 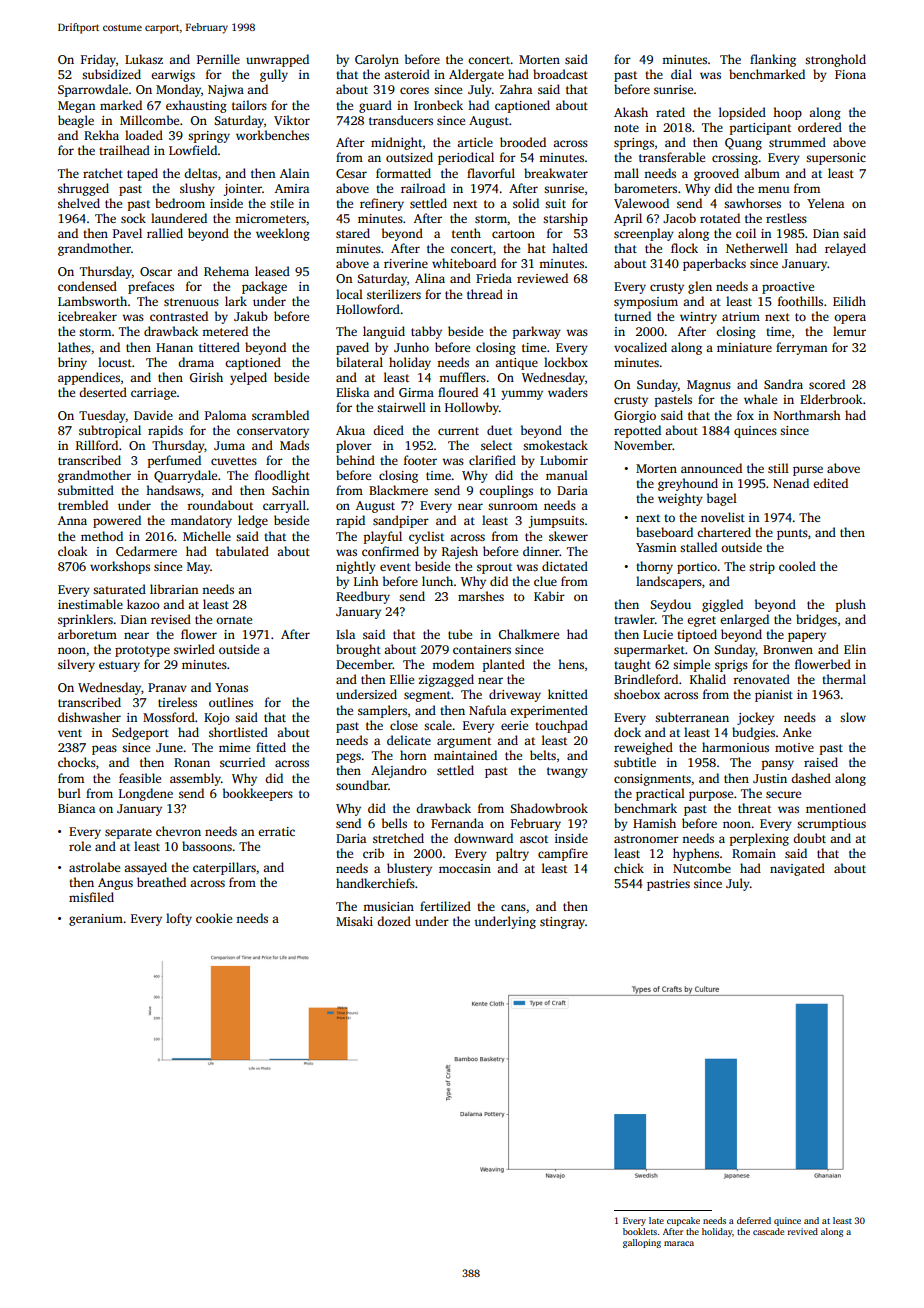 What do you see at coordinates (711, 796) in the screenshot?
I see `purpose` at bounding box center [711, 796].
